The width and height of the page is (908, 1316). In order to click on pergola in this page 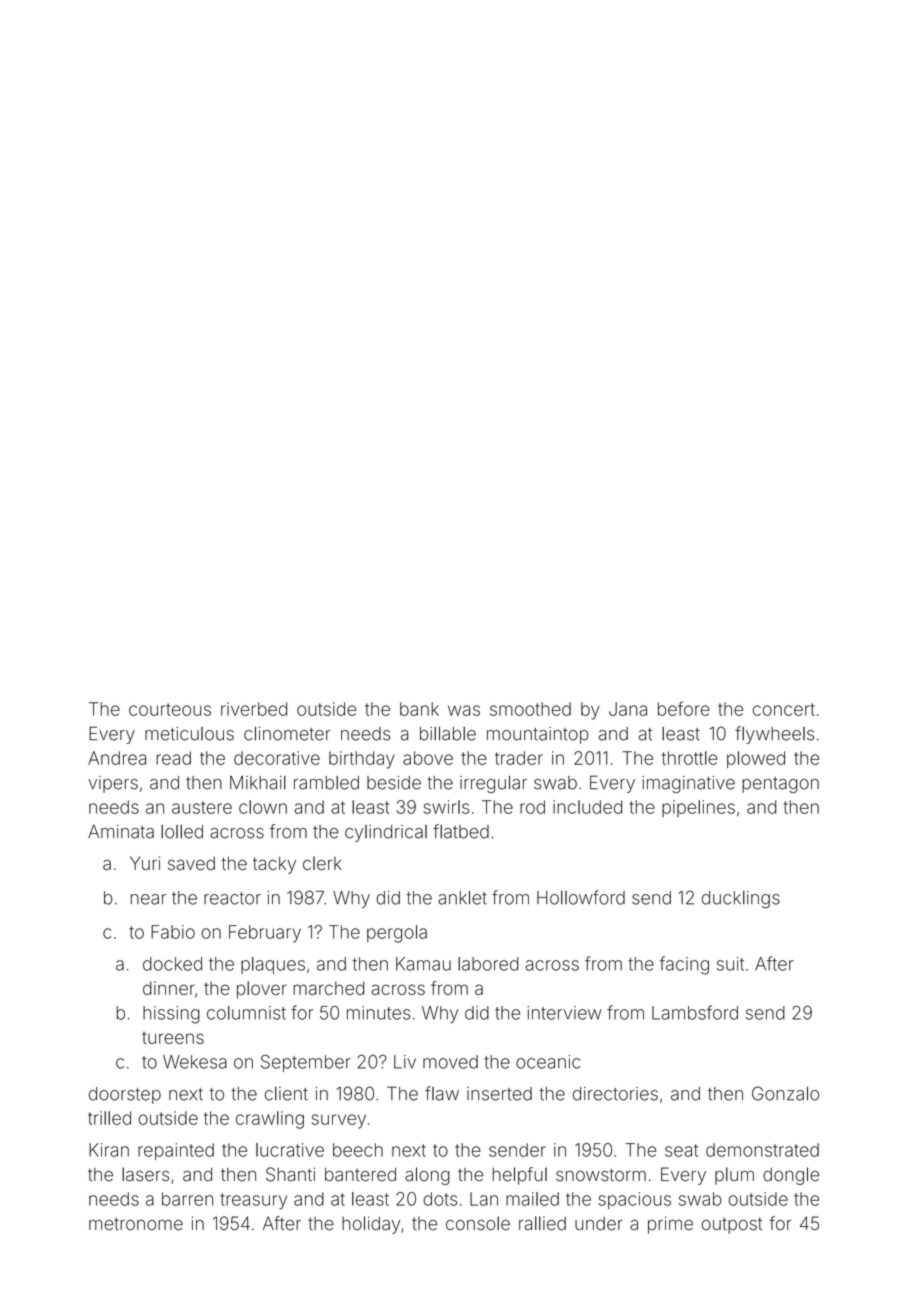, I will do `click(397, 934)`.
